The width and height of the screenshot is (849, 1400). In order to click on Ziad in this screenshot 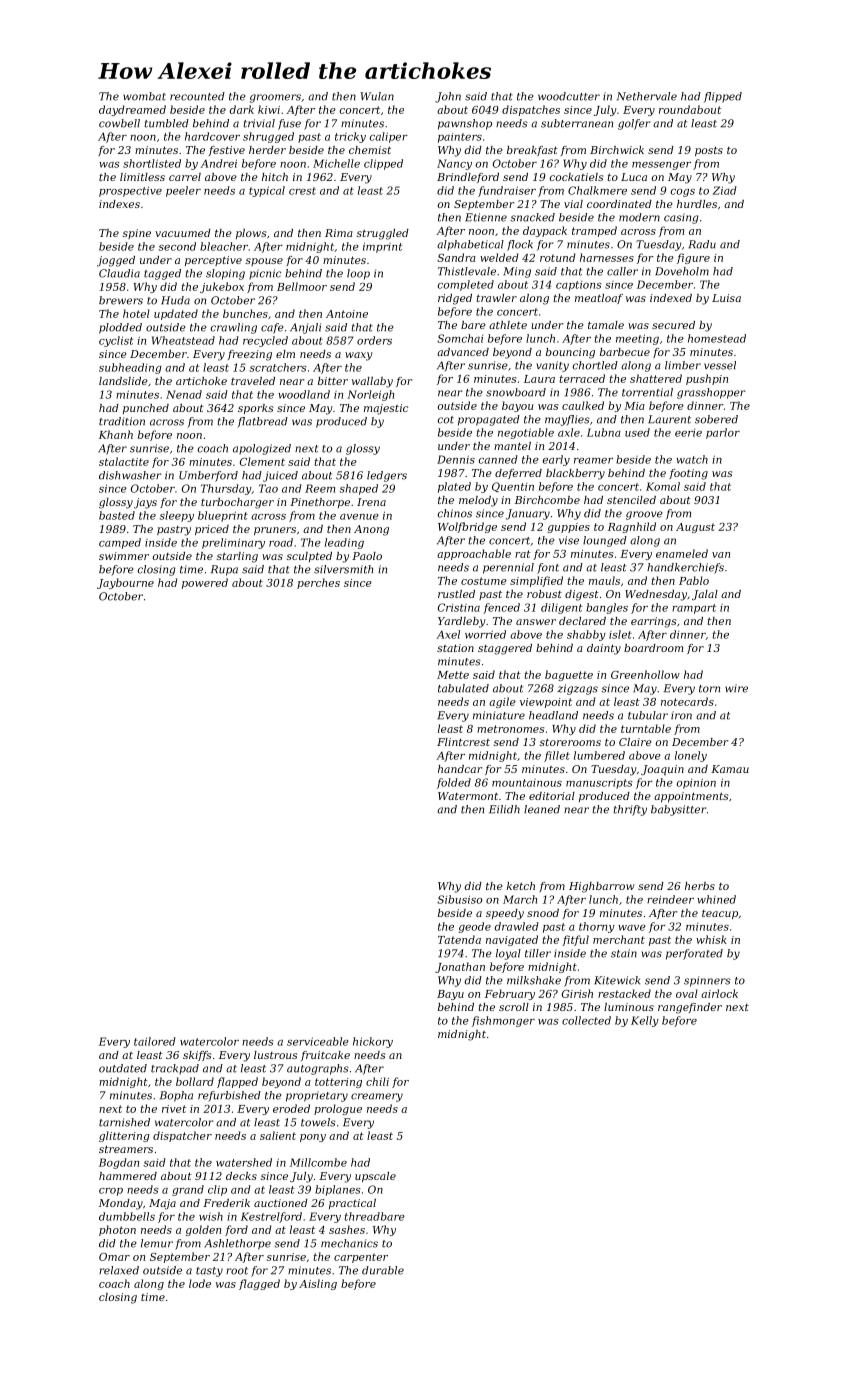, I will do `click(725, 190)`.
